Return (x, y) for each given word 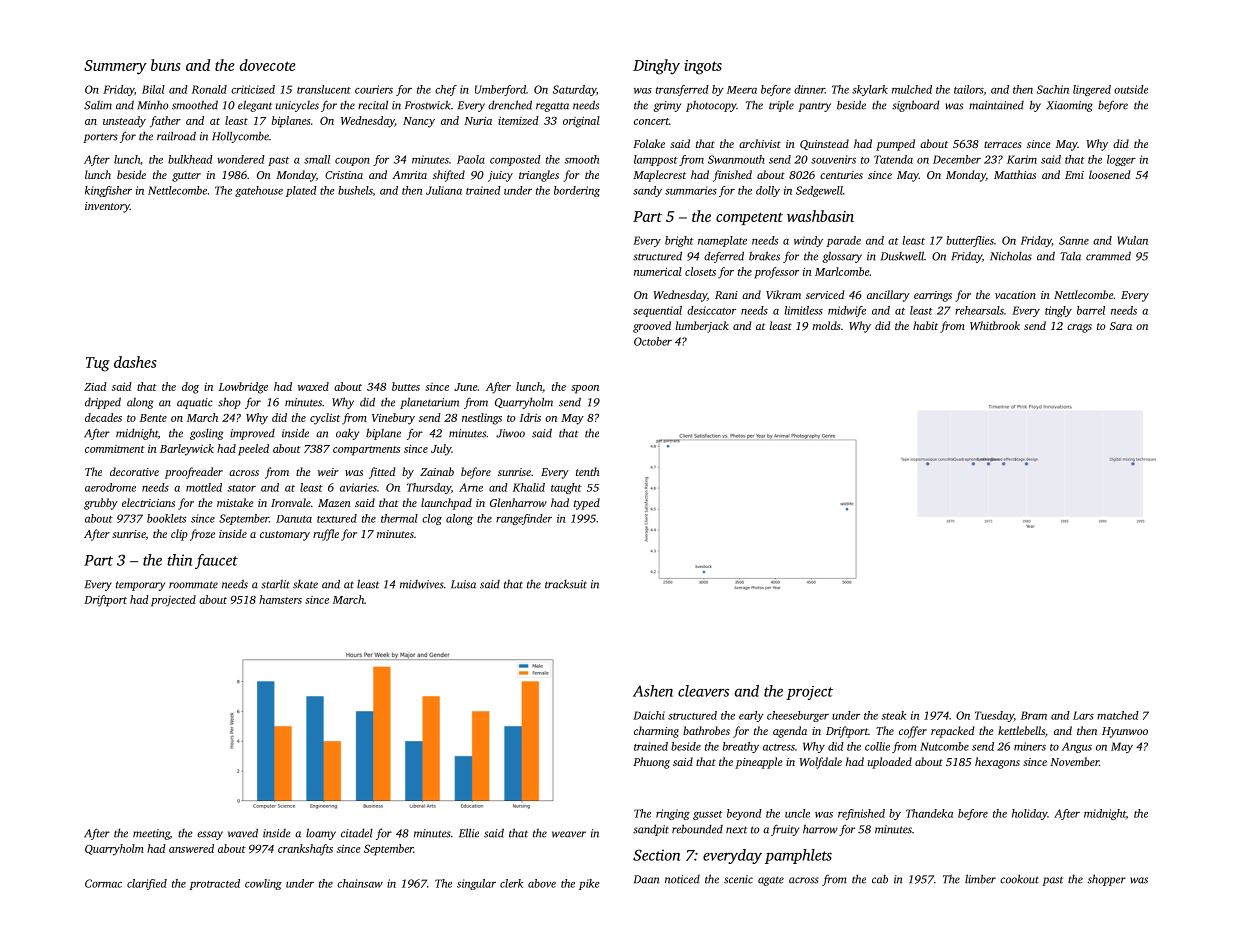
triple (781, 106)
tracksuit (566, 584)
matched (1118, 715)
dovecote (268, 65)
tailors (968, 89)
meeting (151, 834)
